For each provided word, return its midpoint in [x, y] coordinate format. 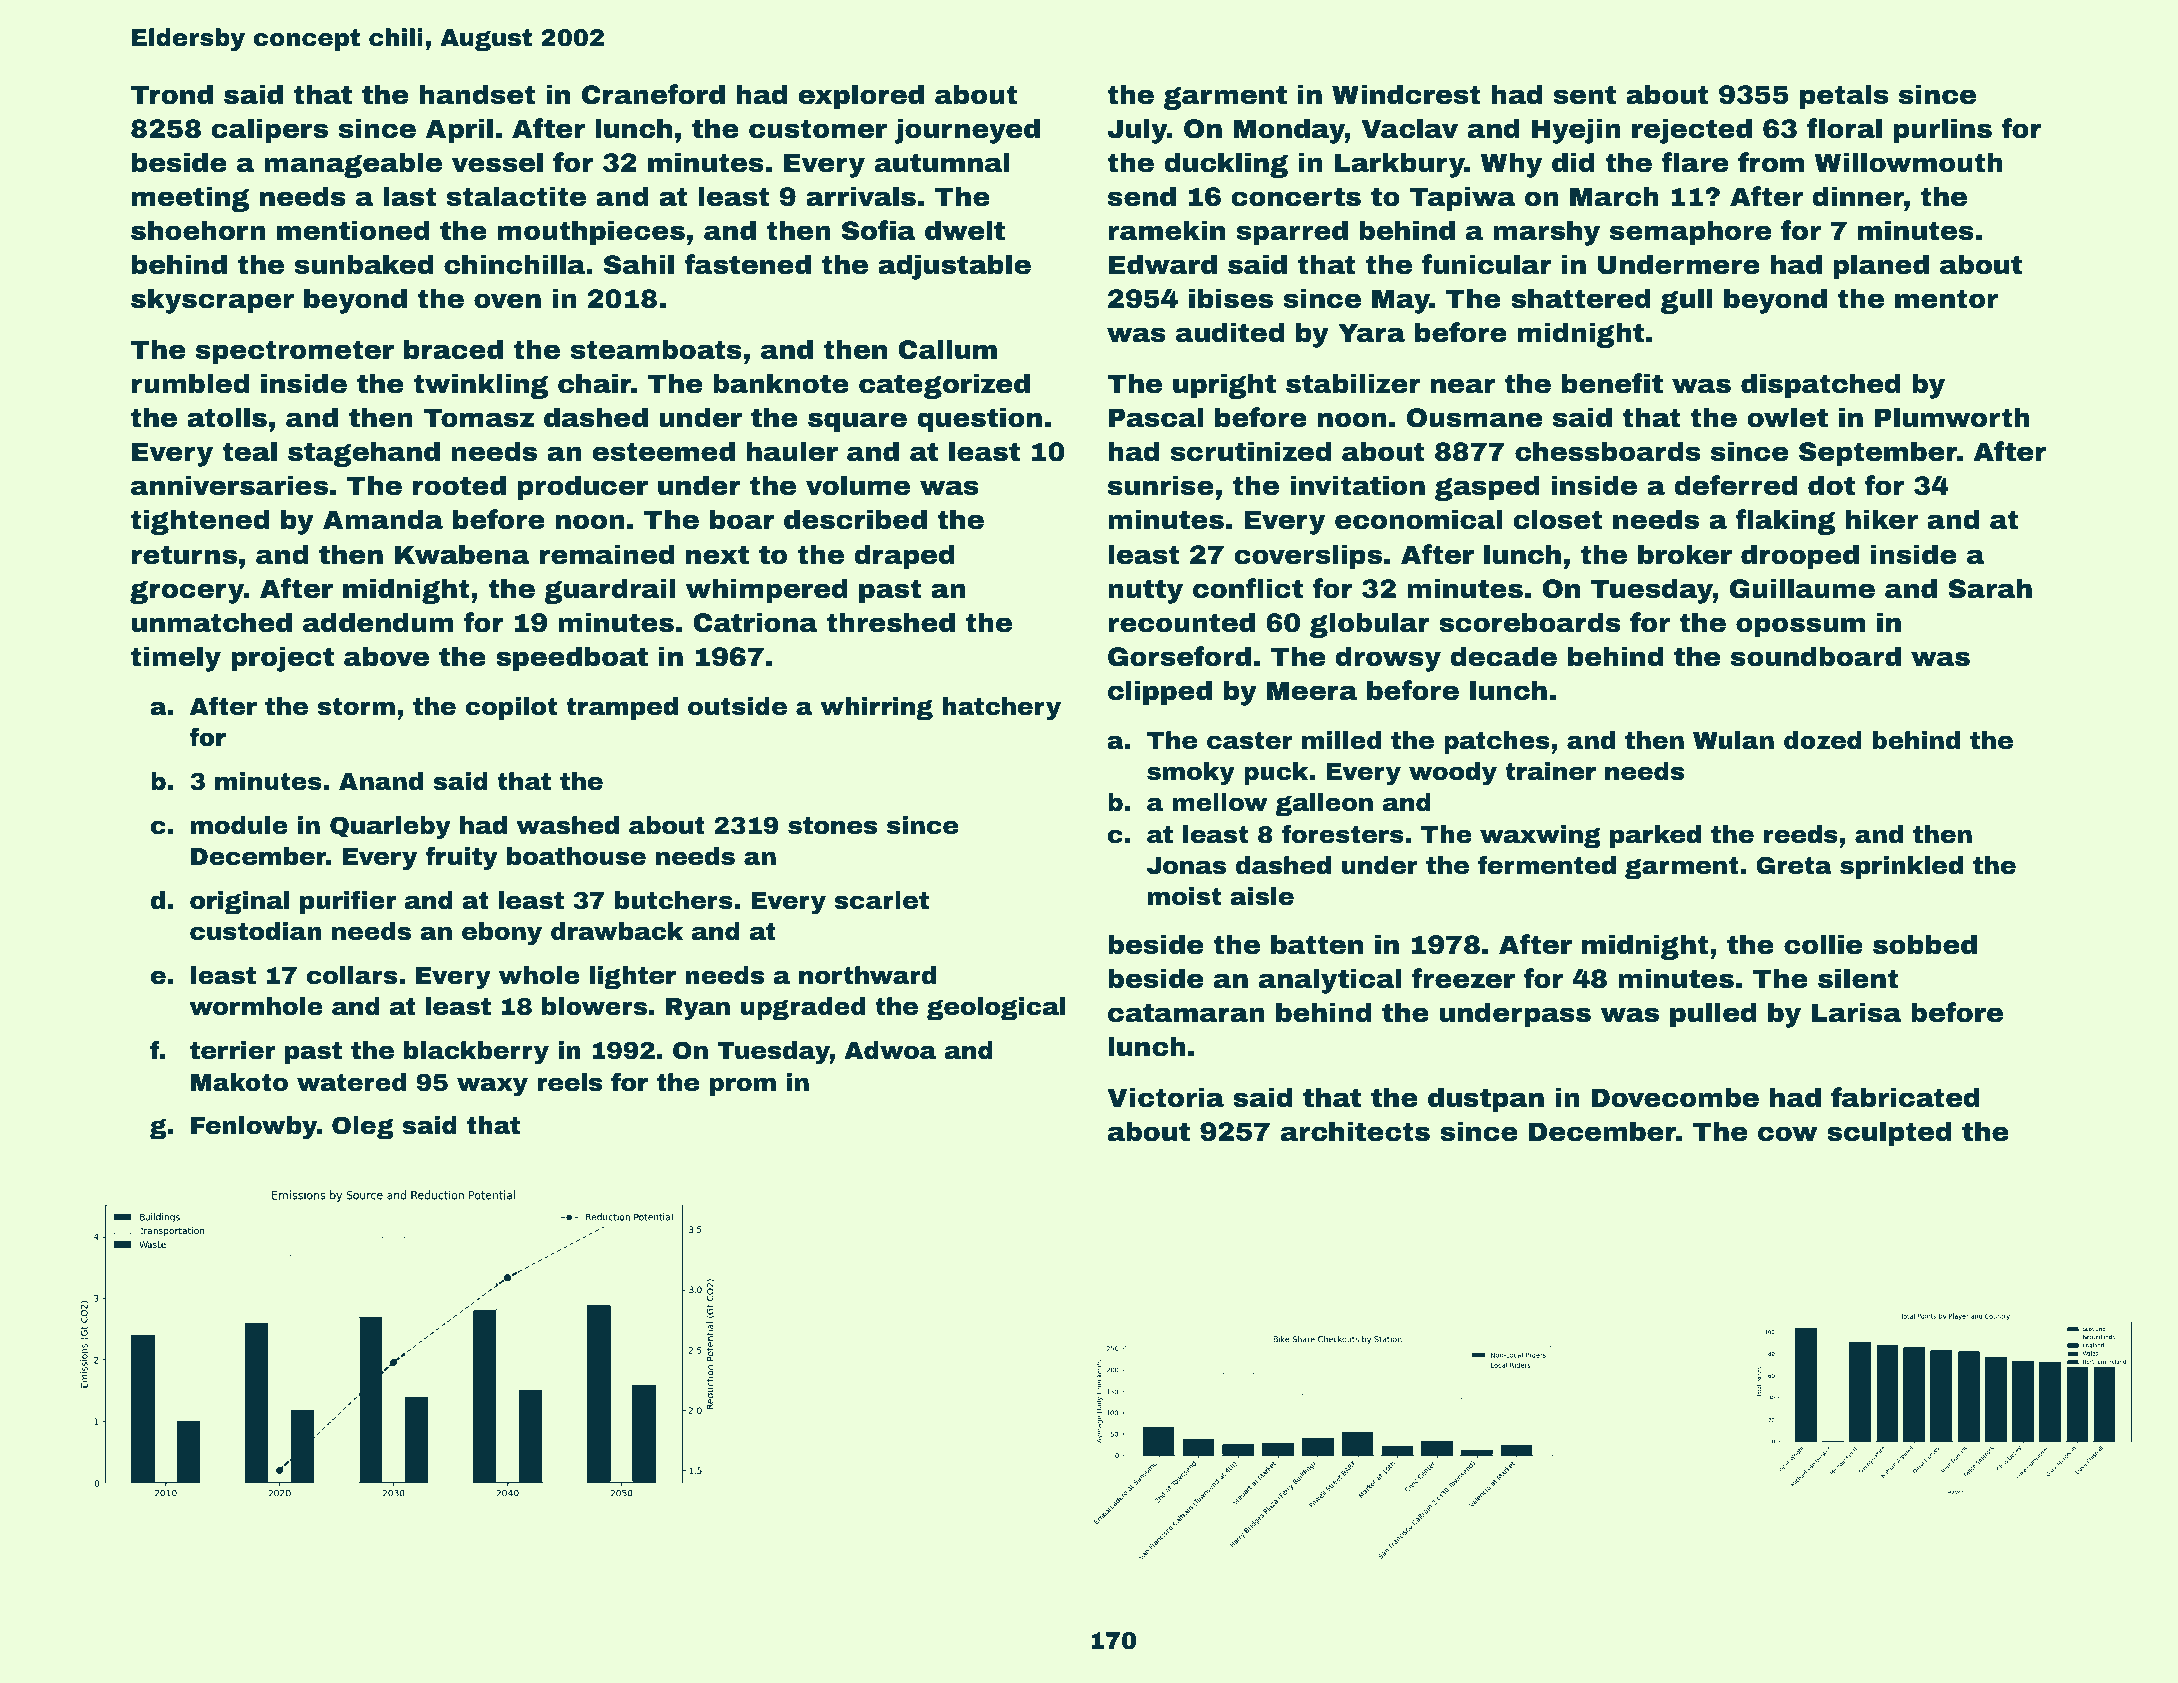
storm [356, 707]
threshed [891, 622]
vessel [497, 162]
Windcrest [1406, 94]
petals [1844, 97]
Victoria [1166, 1097]
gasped [1487, 488]
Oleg [363, 1127]
